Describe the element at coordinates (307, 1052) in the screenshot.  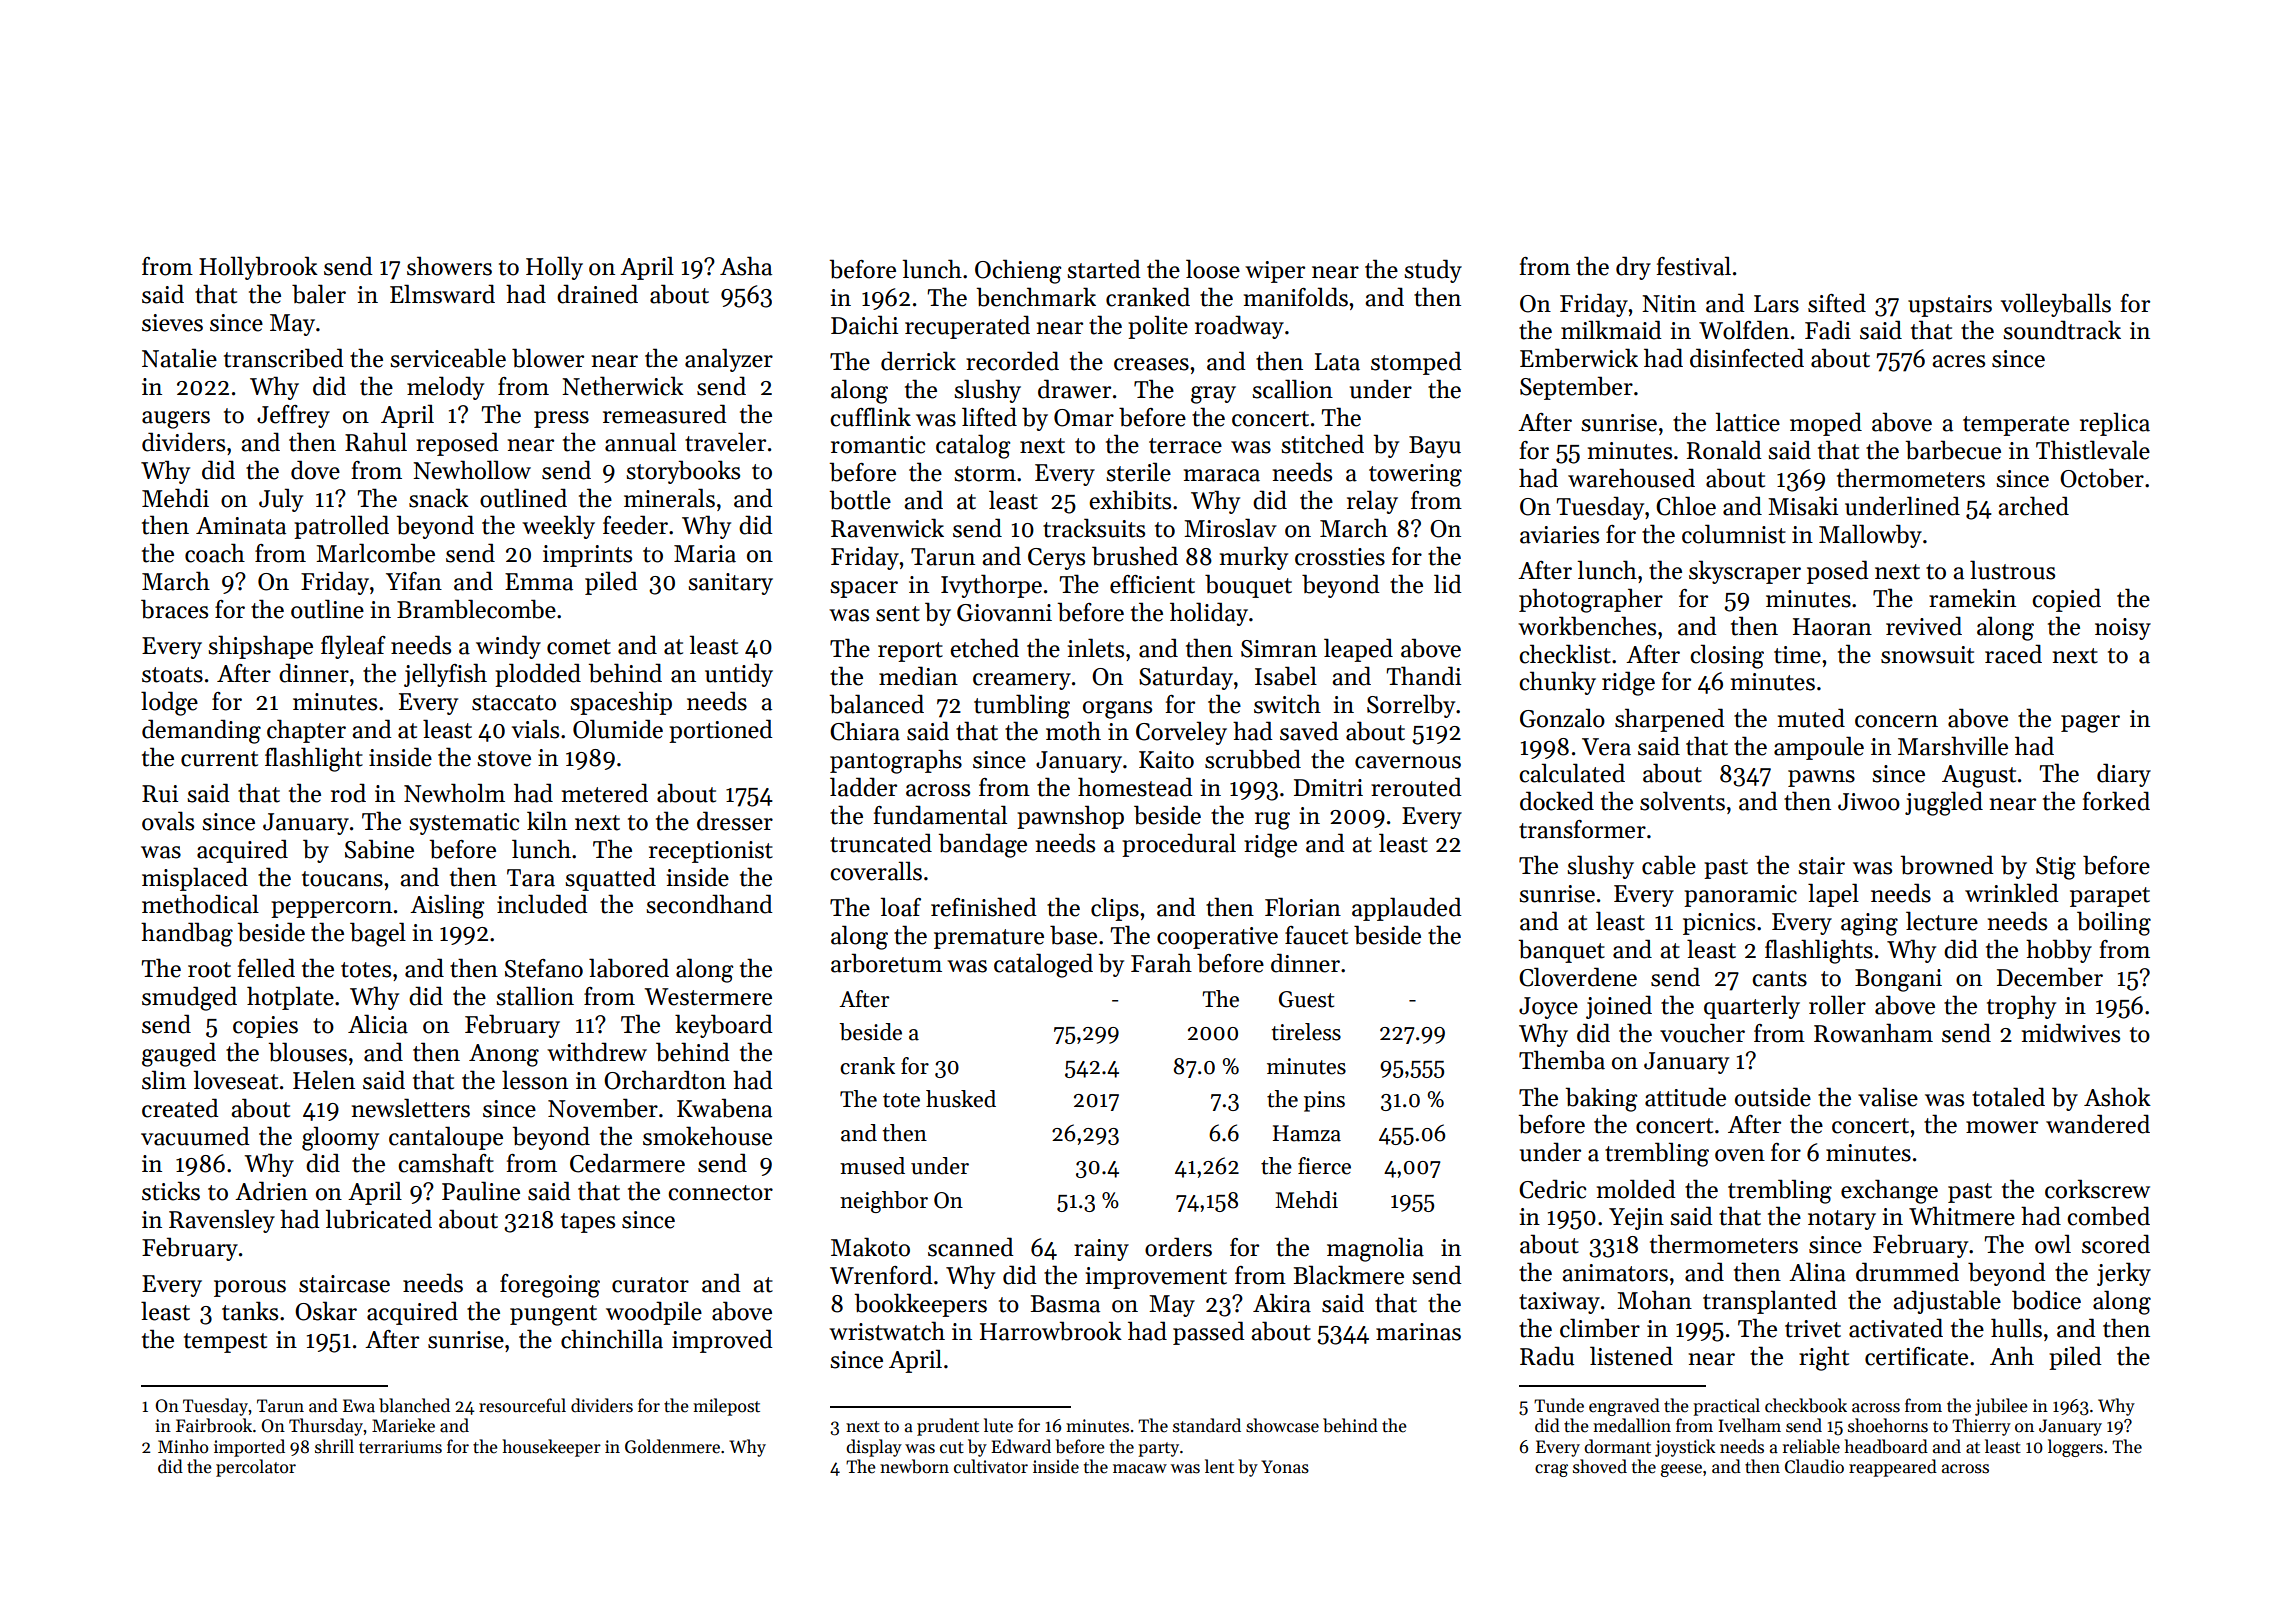
I see `blouses` at that location.
